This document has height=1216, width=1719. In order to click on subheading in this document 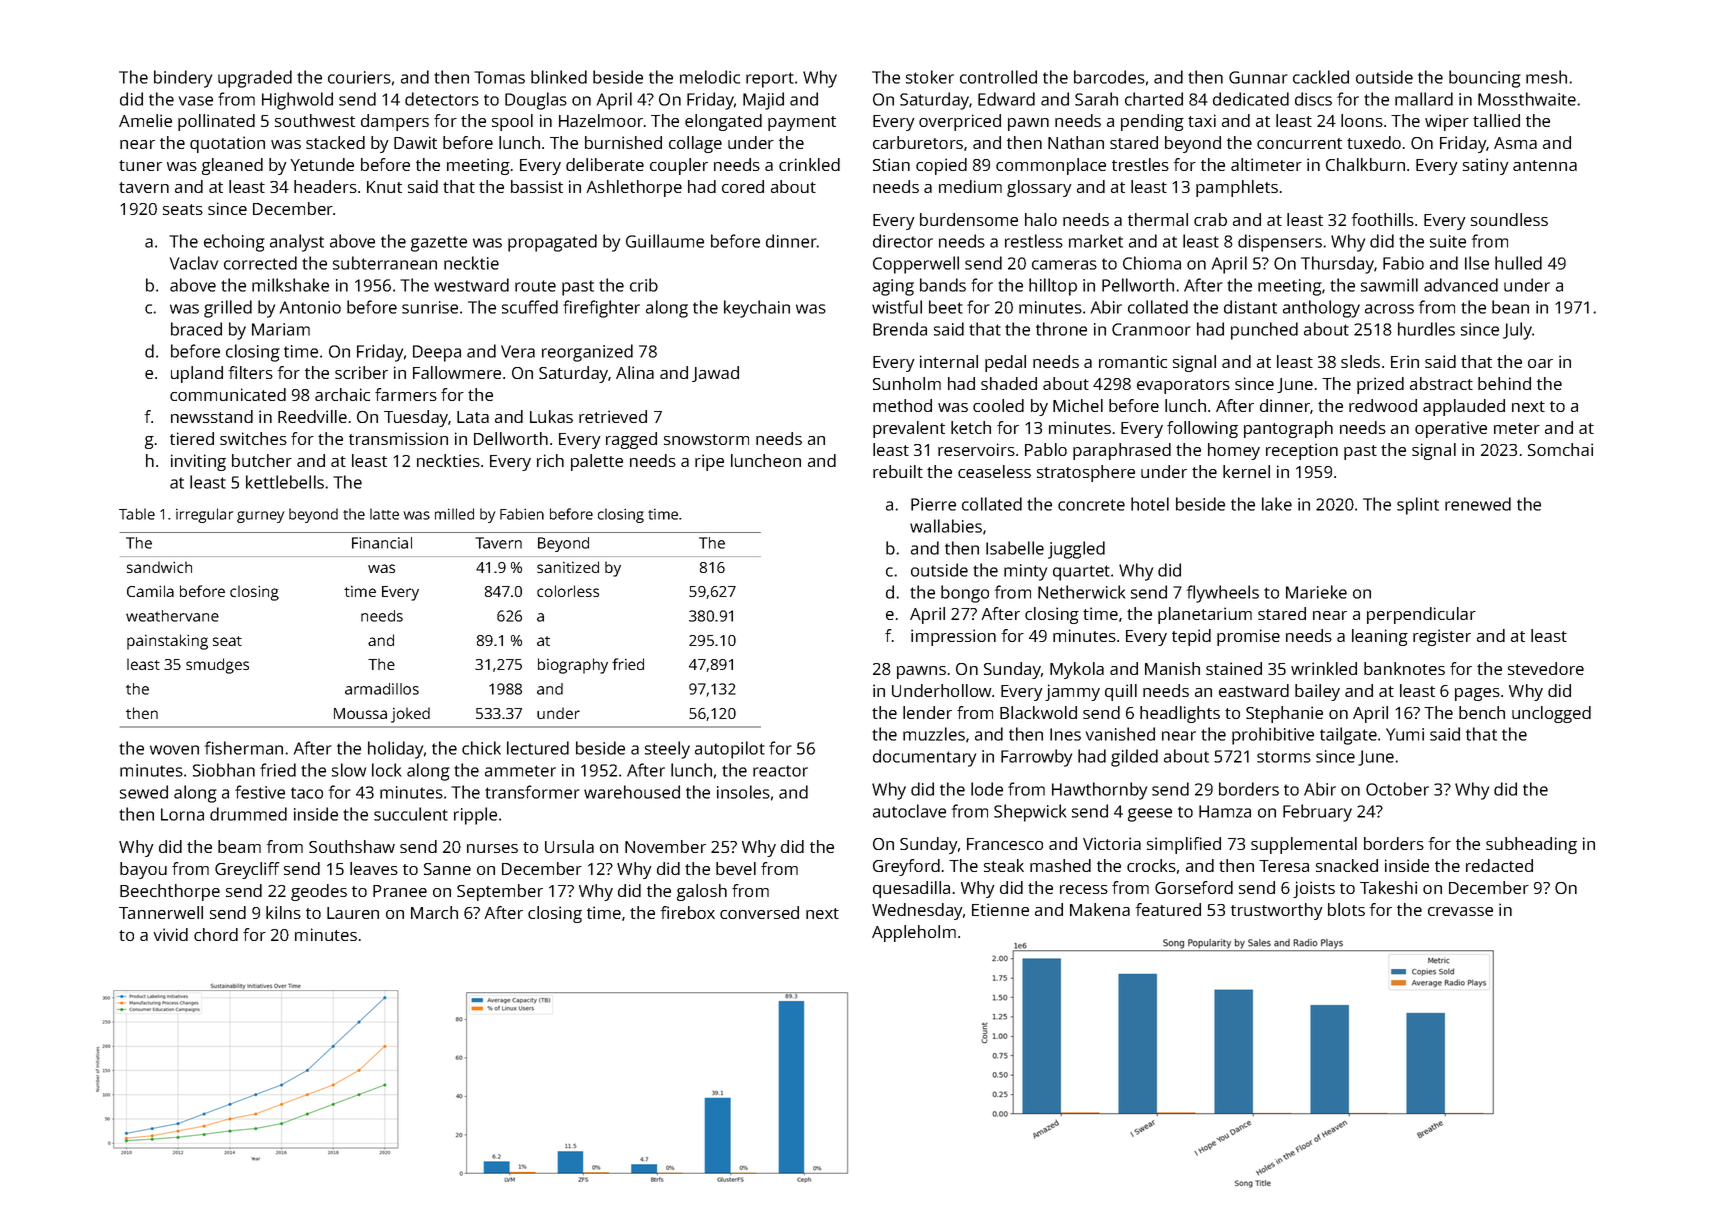, I will do `click(1531, 845)`.
